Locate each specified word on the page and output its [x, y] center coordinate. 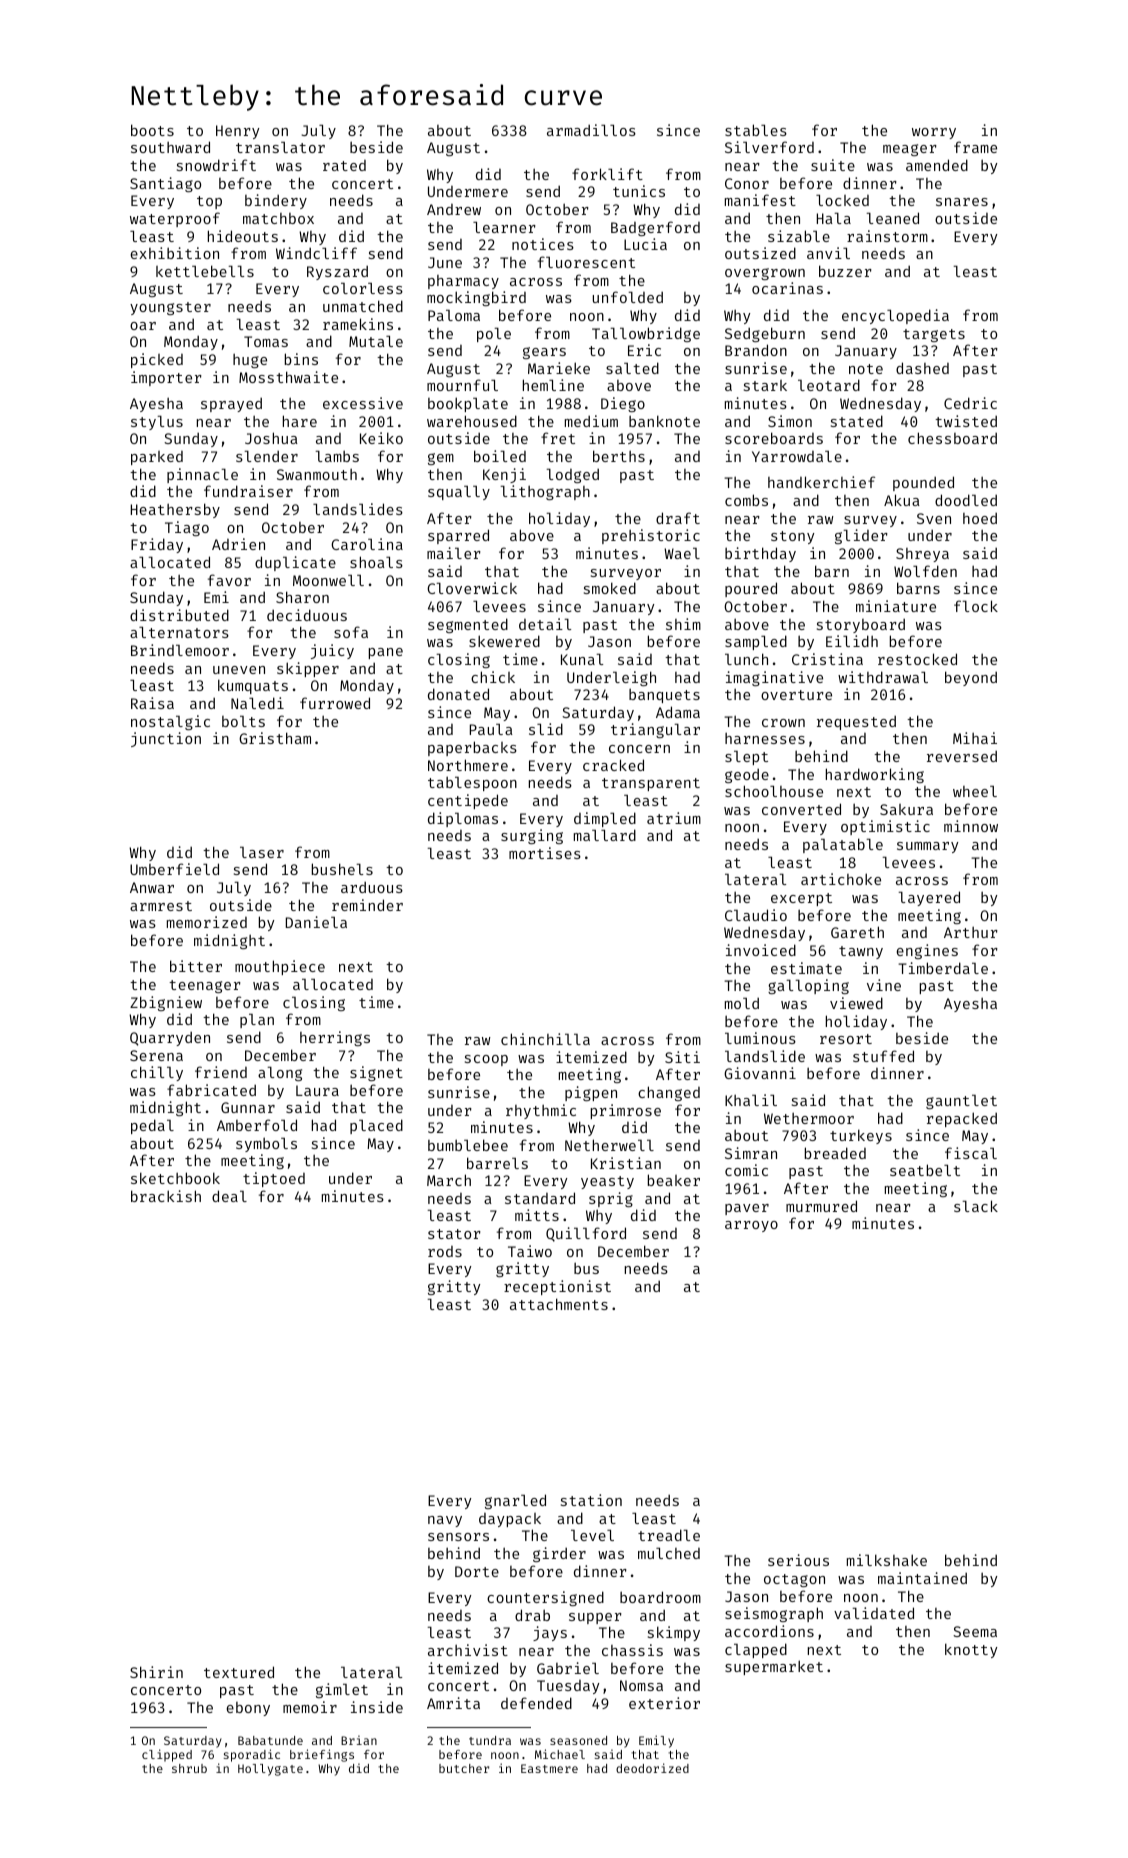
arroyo [751, 1226]
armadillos [591, 130]
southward [170, 147]
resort [846, 1039]
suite [833, 165]
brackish [166, 1196]
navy [445, 1521]
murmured [821, 1206]
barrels [497, 1163]
